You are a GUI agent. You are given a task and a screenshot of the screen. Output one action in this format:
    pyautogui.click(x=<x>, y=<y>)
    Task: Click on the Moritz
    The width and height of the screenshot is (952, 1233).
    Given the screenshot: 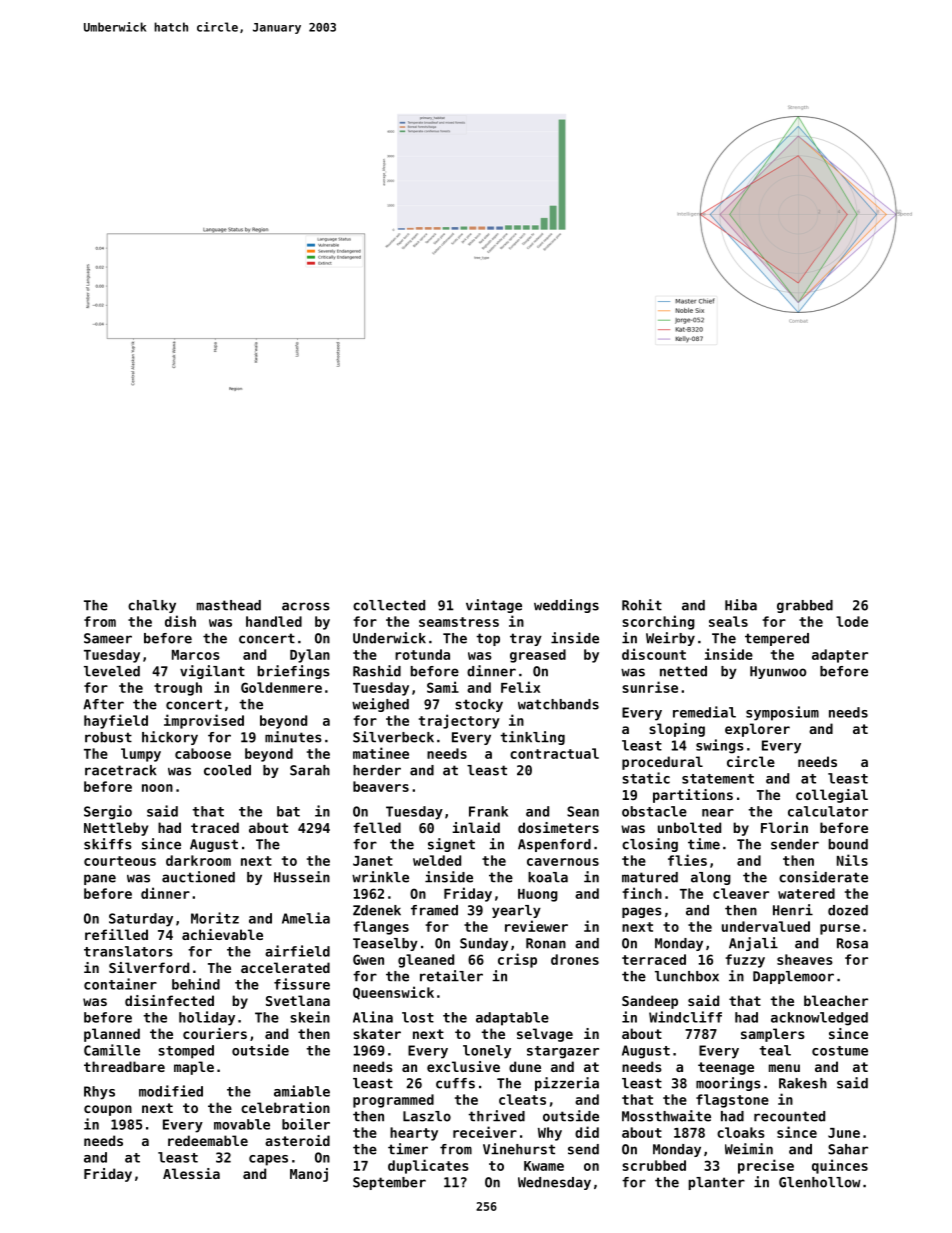 What is the action you would take?
    pyautogui.click(x=215, y=918)
